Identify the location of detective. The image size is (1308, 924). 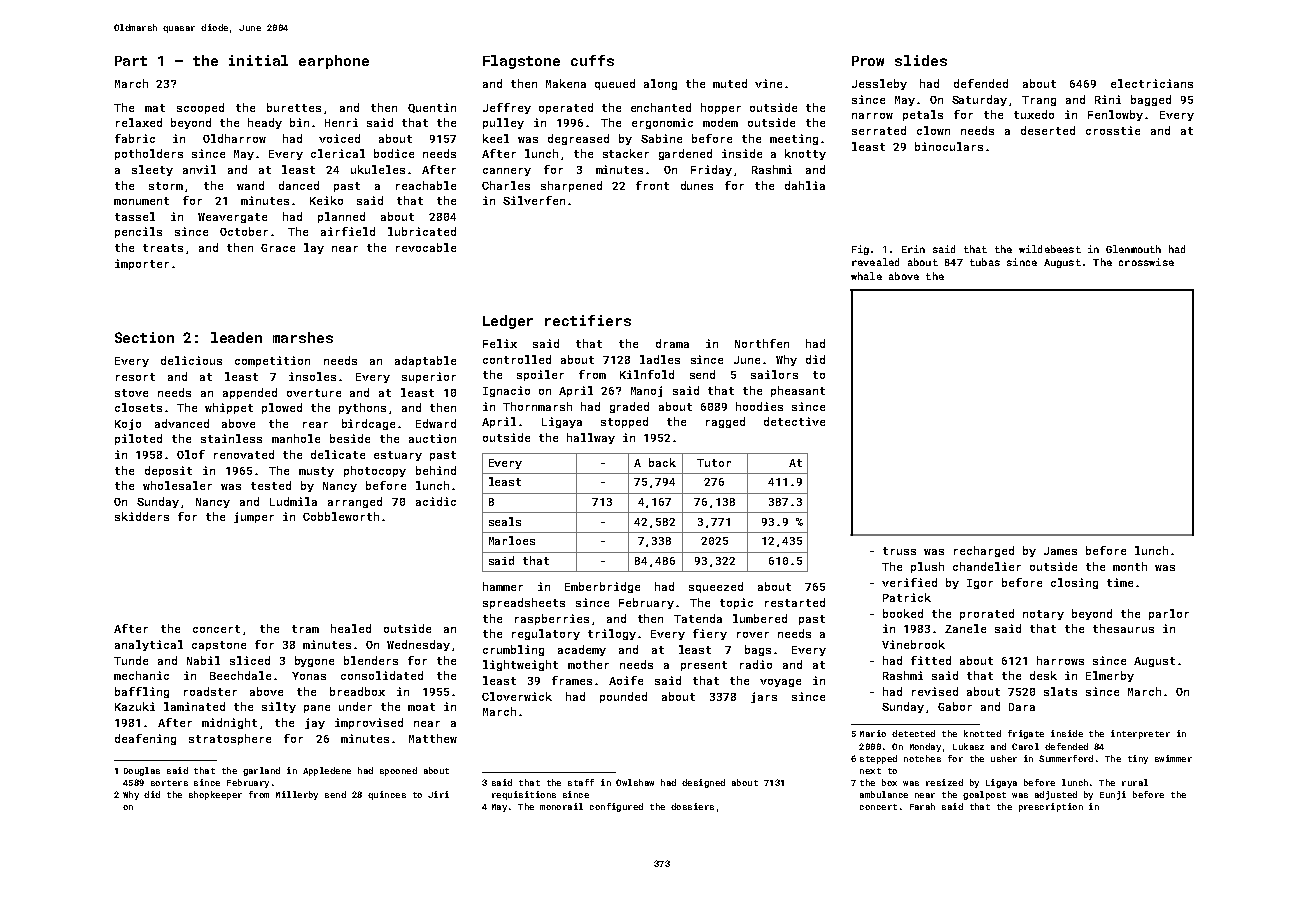
(794, 421).
